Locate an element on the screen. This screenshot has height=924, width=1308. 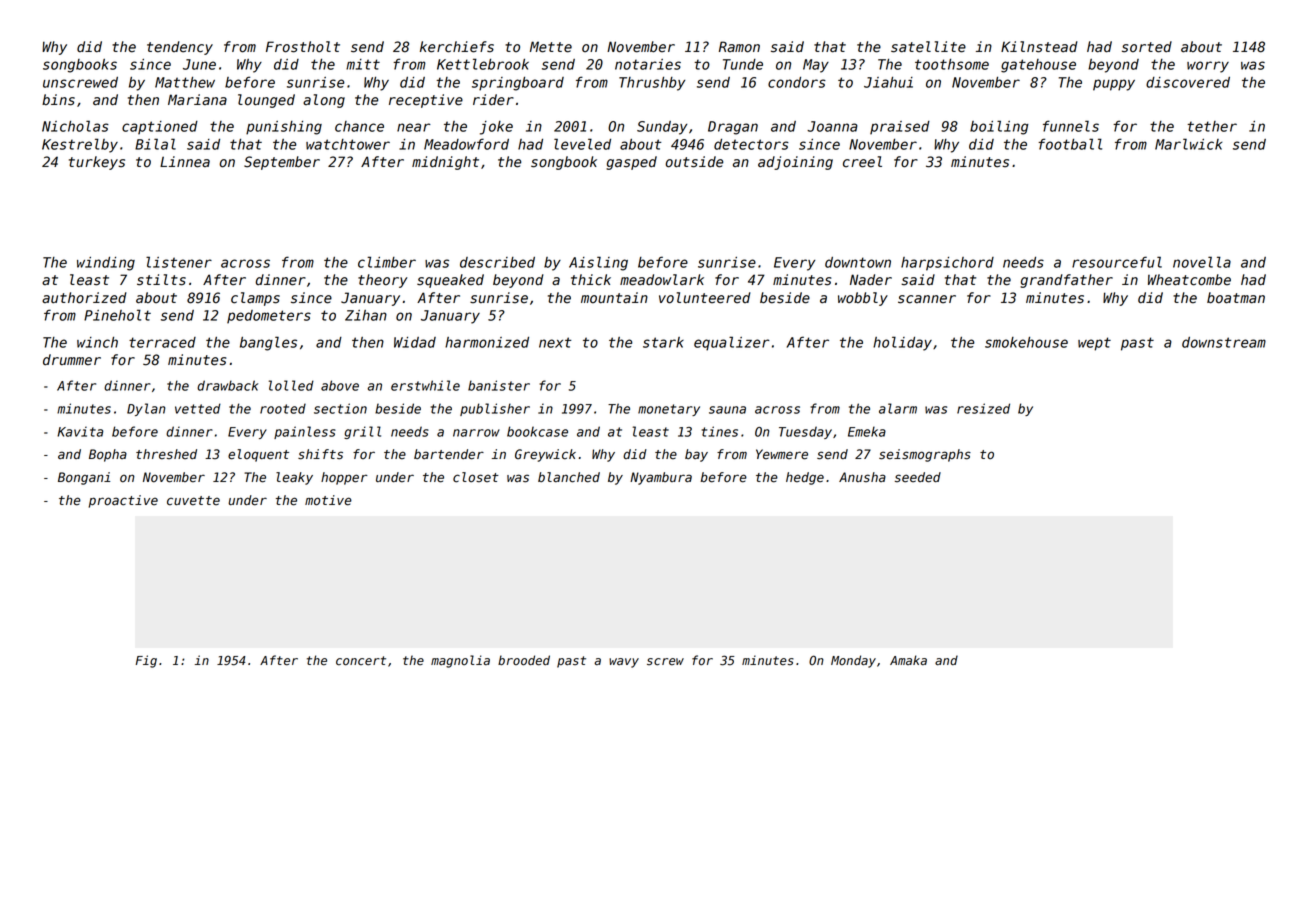
Fig is located at coordinates (146, 661).
